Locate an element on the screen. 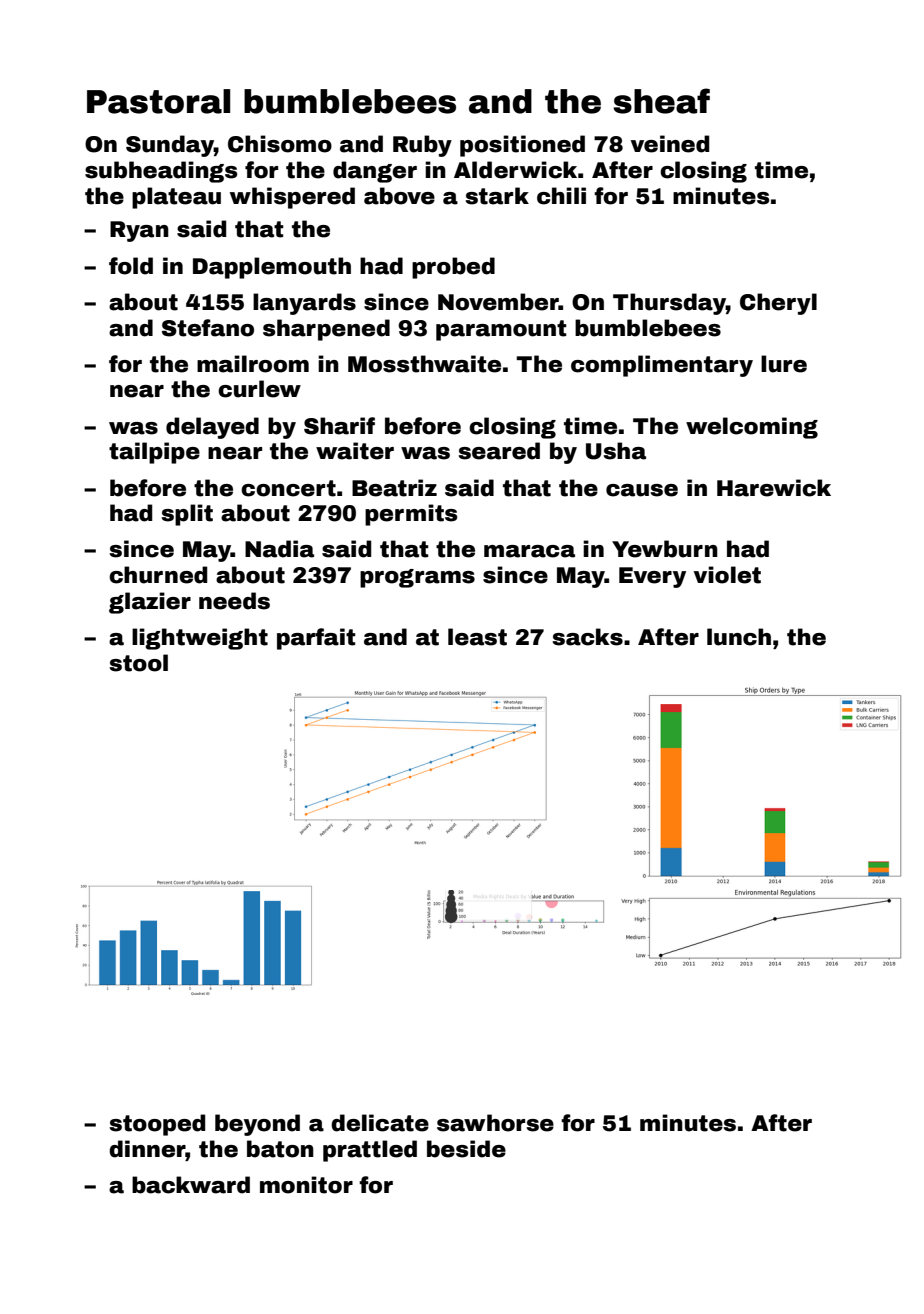  sawhorse is located at coordinates (495, 1123).
